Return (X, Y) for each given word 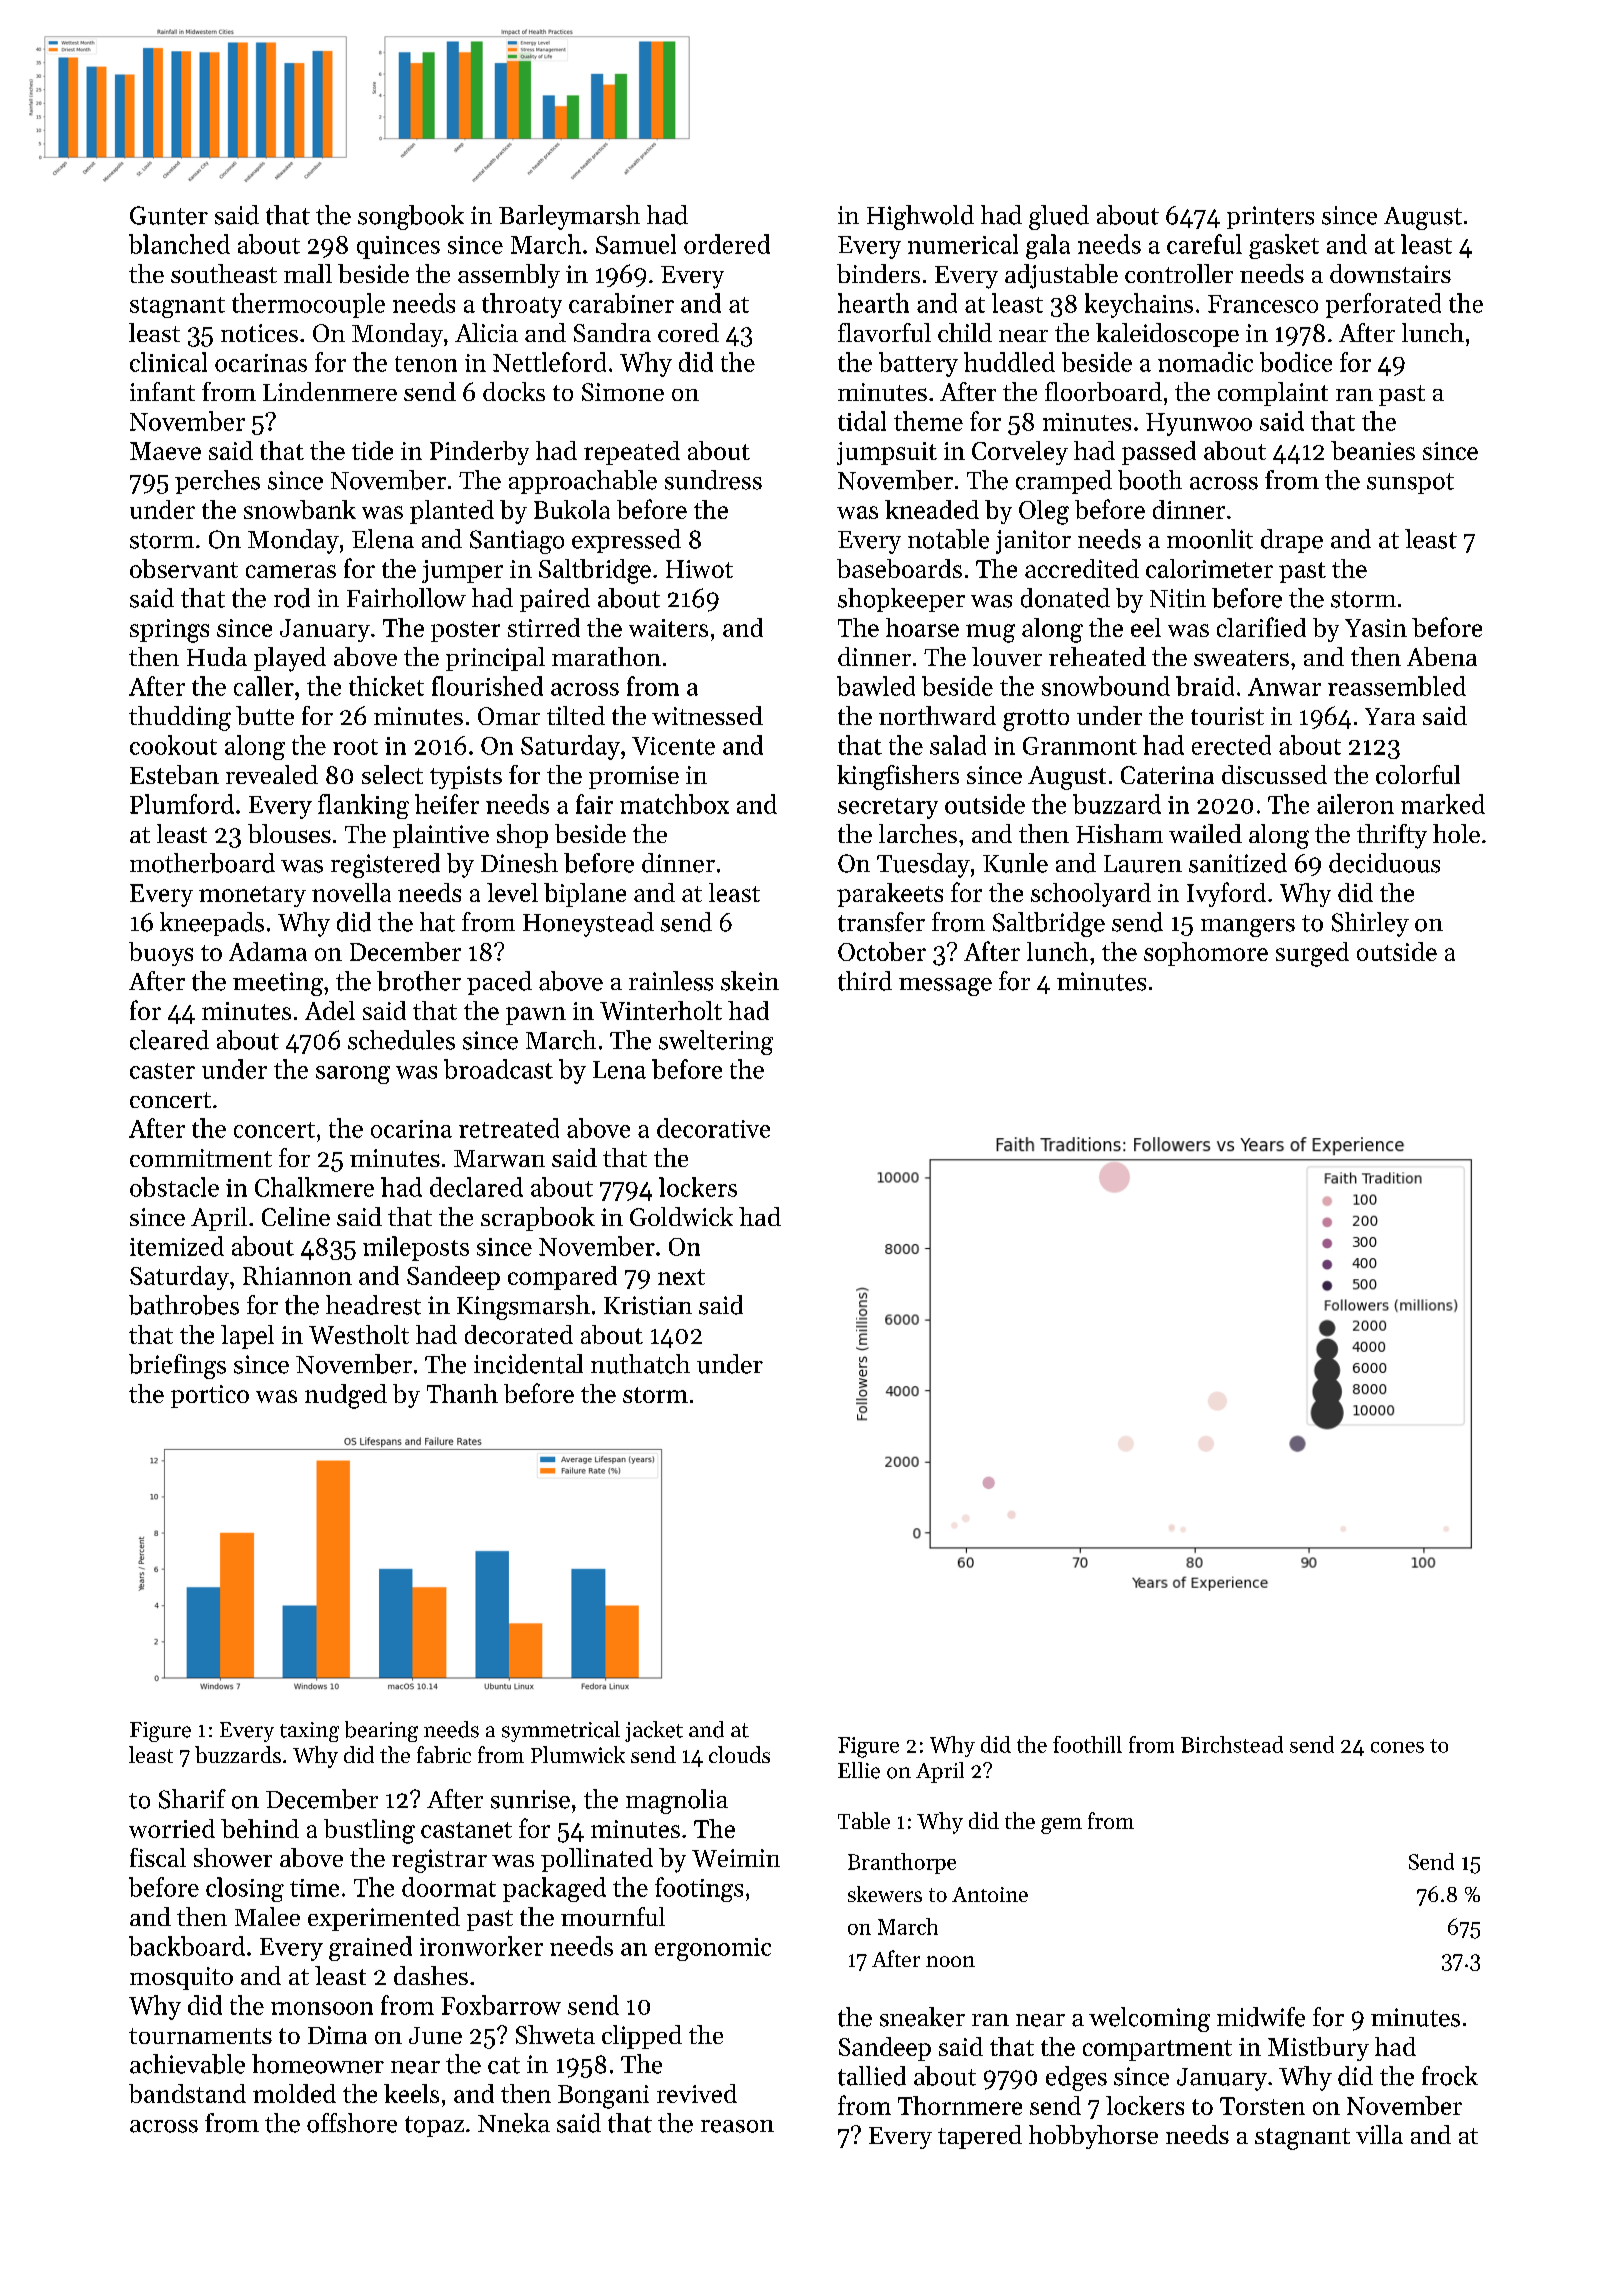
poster (465, 631)
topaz (434, 2126)
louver (1007, 656)
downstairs (1390, 273)
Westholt (359, 1334)
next (681, 1277)
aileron (1355, 804)
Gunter (169, 215)
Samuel (636, 244)
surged (1312, 954)
